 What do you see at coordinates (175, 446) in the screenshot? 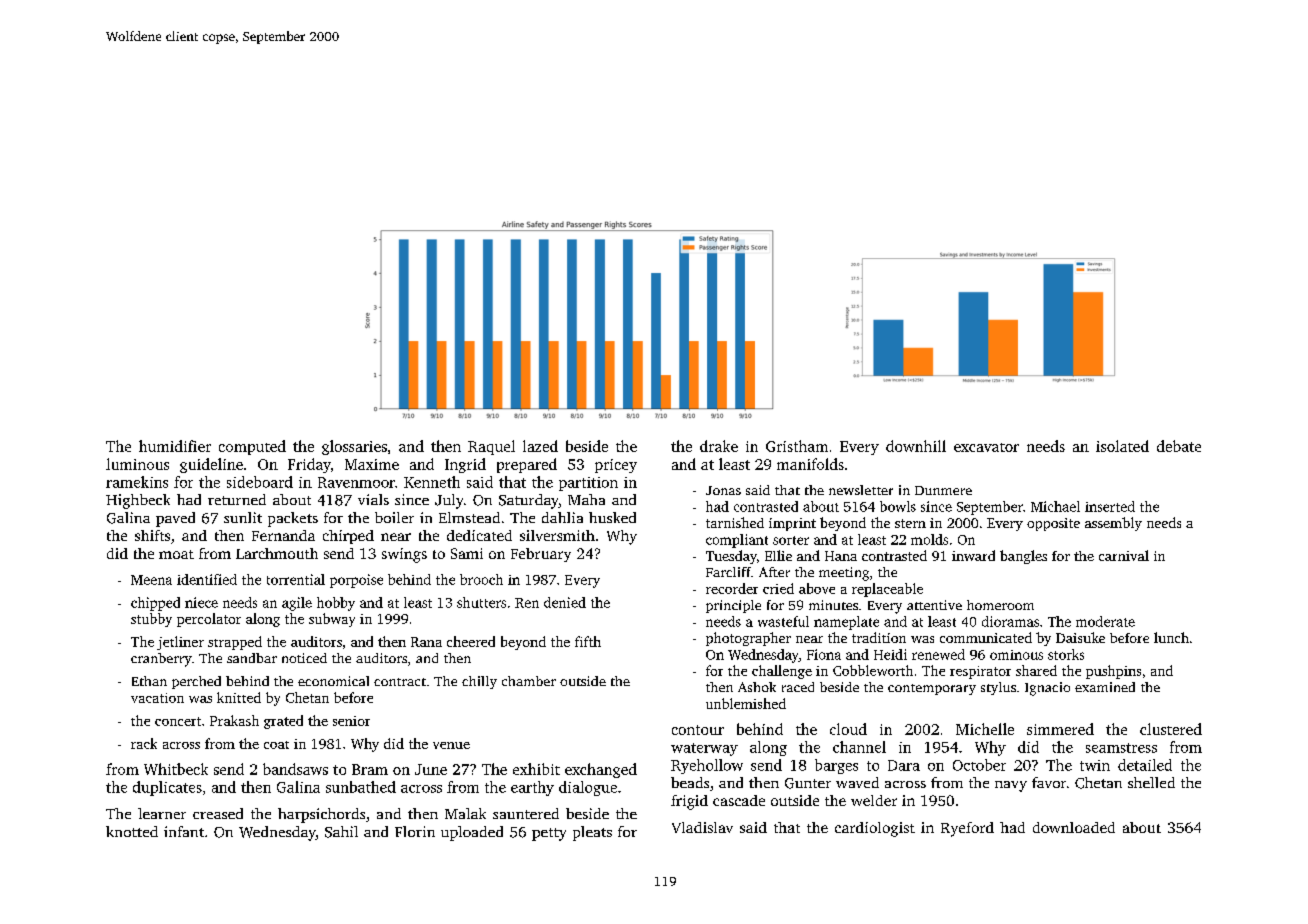
I see `humidifier` at bounding box center [175, 446].
